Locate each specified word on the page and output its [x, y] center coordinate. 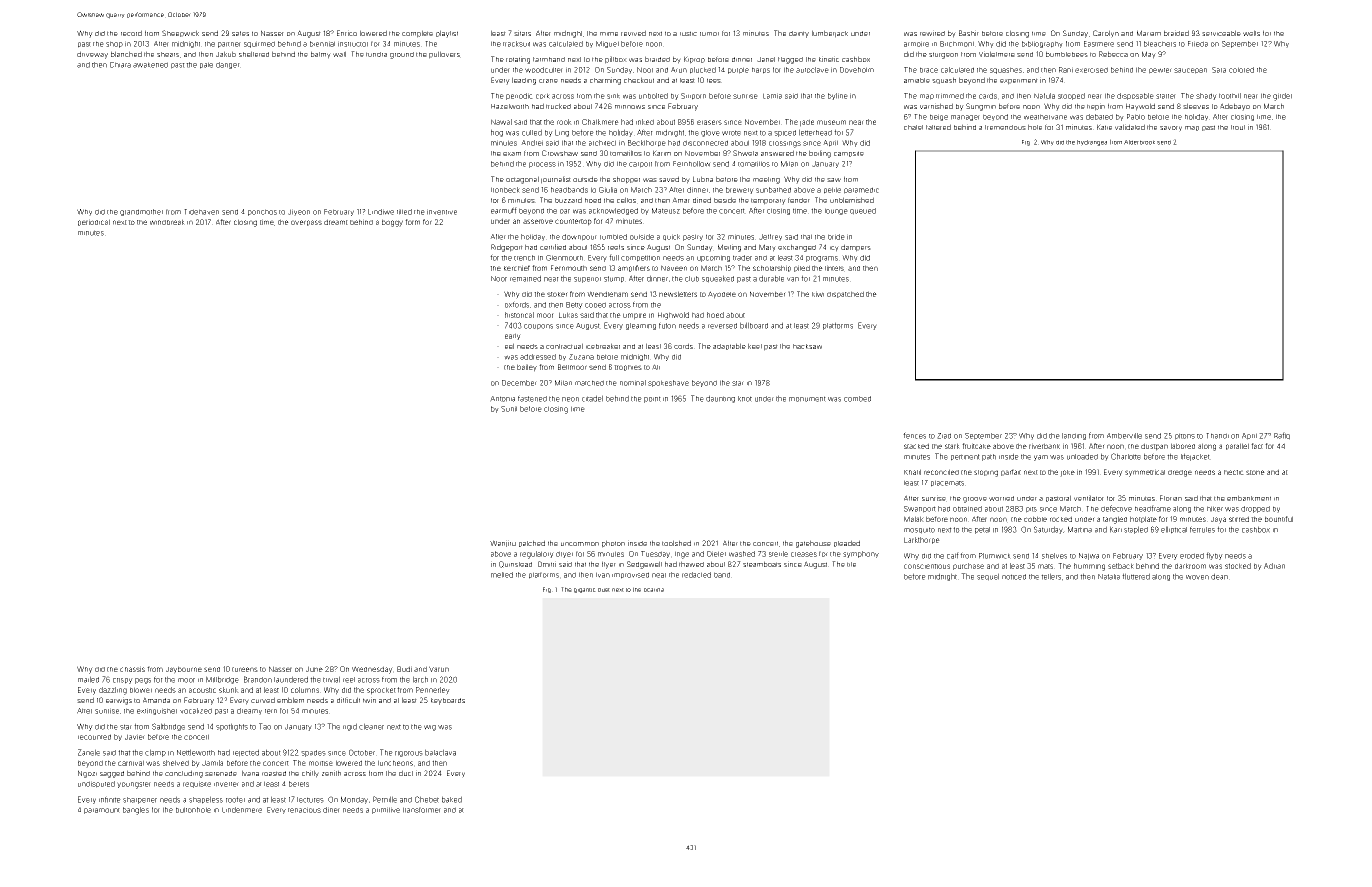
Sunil [509, 409]
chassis [132, 669]
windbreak [167, 222]
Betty [574, 305]
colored [1241, 70]
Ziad [944, 436]
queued [863, 211]
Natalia [1109, 577]
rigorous [409, 754]
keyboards [448, 701]
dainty [799, 34]
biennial [322, 44]
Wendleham [607, 294]
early [513, 336]
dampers [856, 248]
